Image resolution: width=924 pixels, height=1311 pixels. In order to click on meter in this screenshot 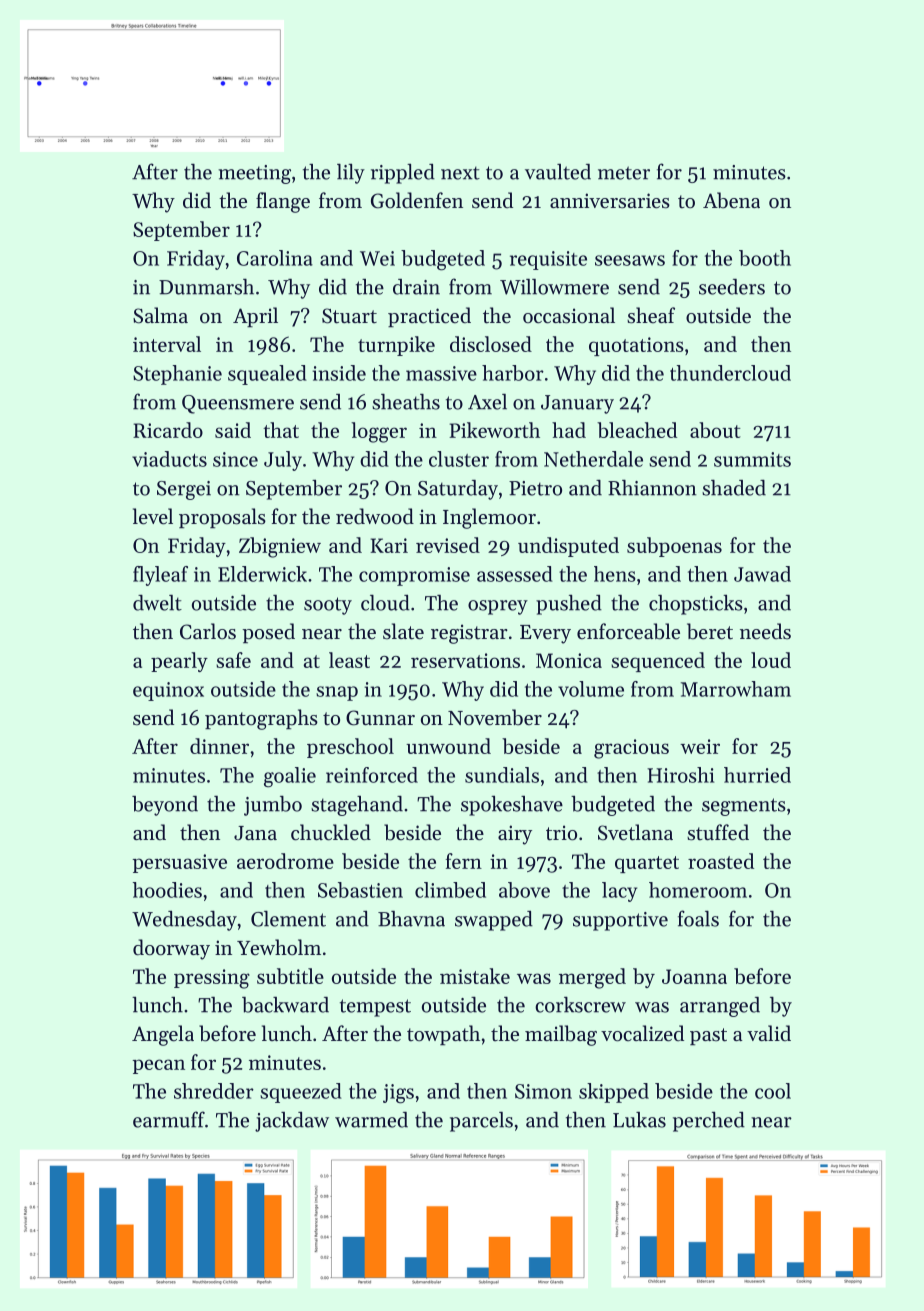, I will do `click(624, 173)`.
